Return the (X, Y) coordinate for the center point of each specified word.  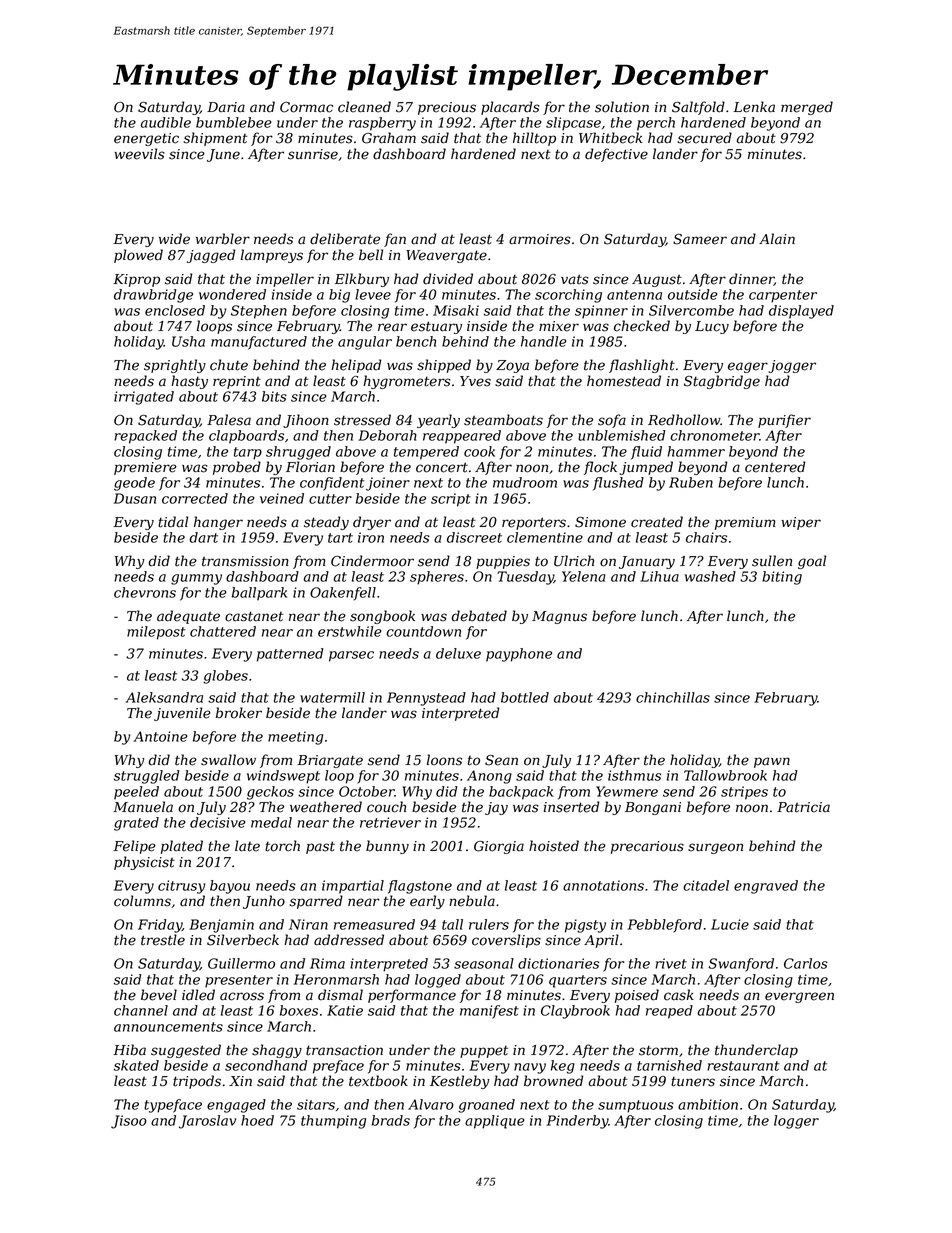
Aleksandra (164, 697)
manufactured (259, 343)
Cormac (306, 107)
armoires (540, 239)
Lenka (754, 107)
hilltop (534, 139)
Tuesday (525, 578)
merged (807, 108)
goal (812, 562)
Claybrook (575, 1012)
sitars (316, 1104)
